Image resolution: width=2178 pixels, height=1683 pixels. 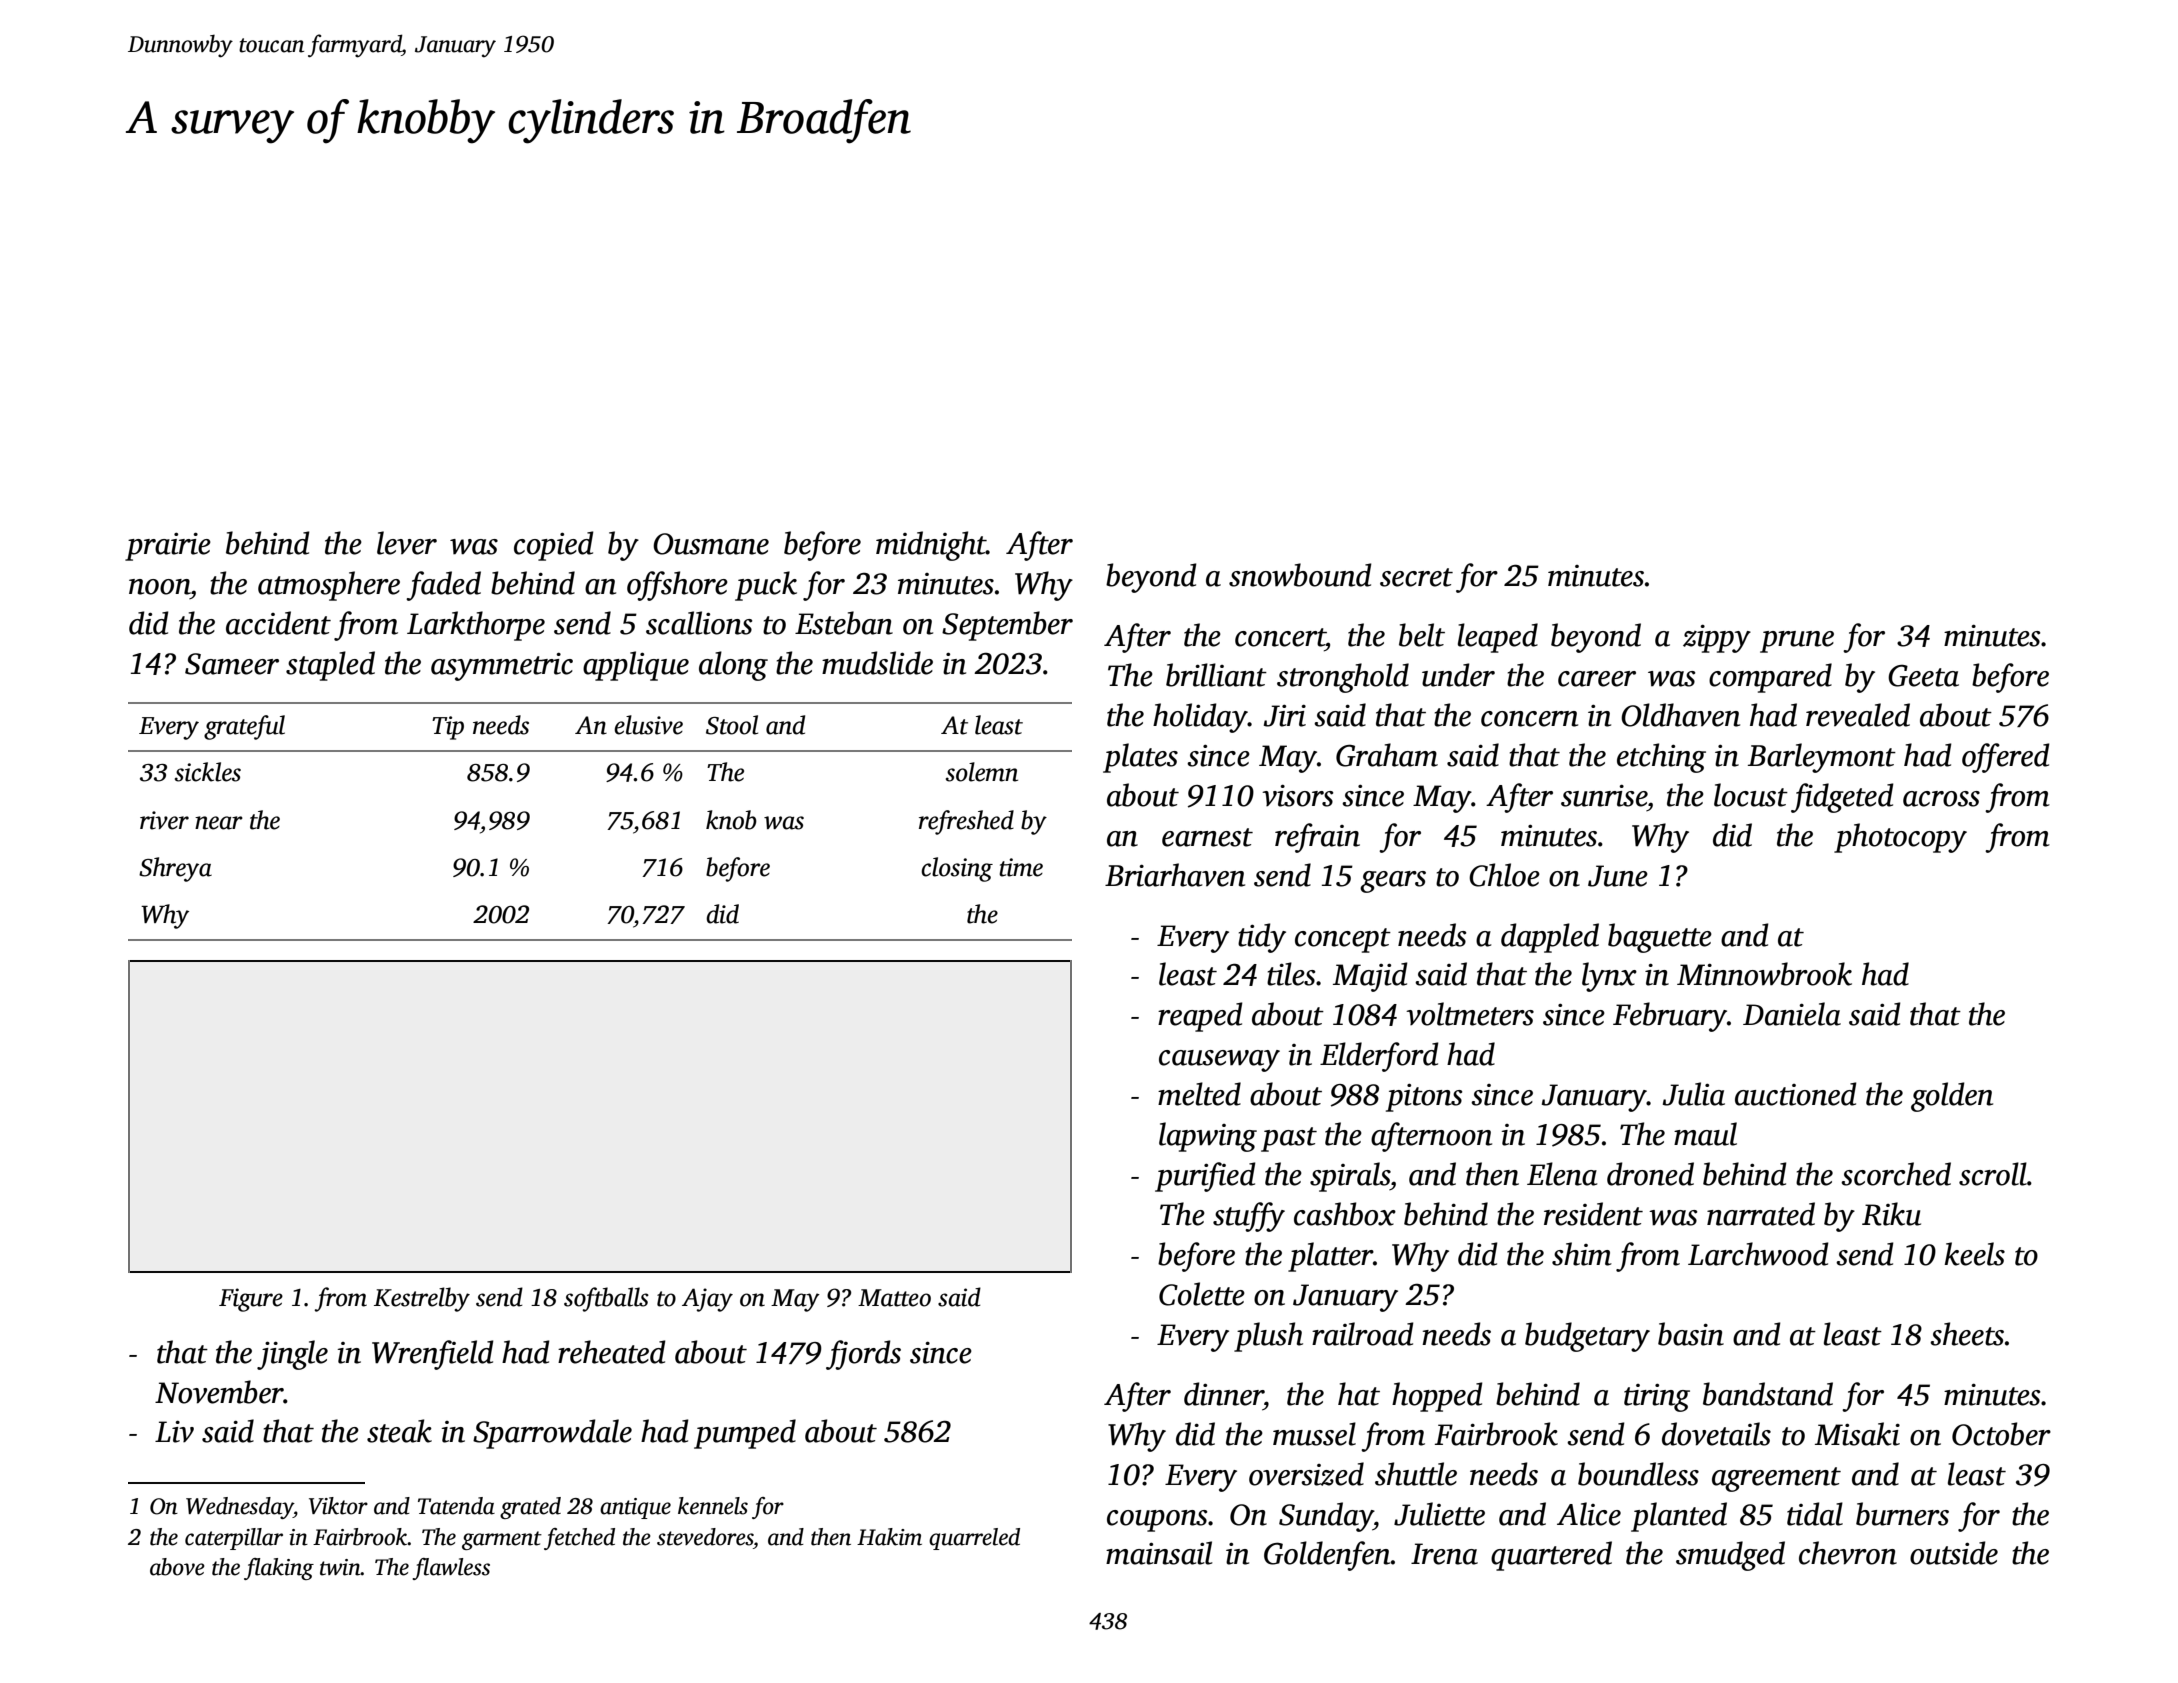 What do you see at coordinates (889, 1537) in the screenshot?
I see `Hakim` at bounding box center [889, 1537].
